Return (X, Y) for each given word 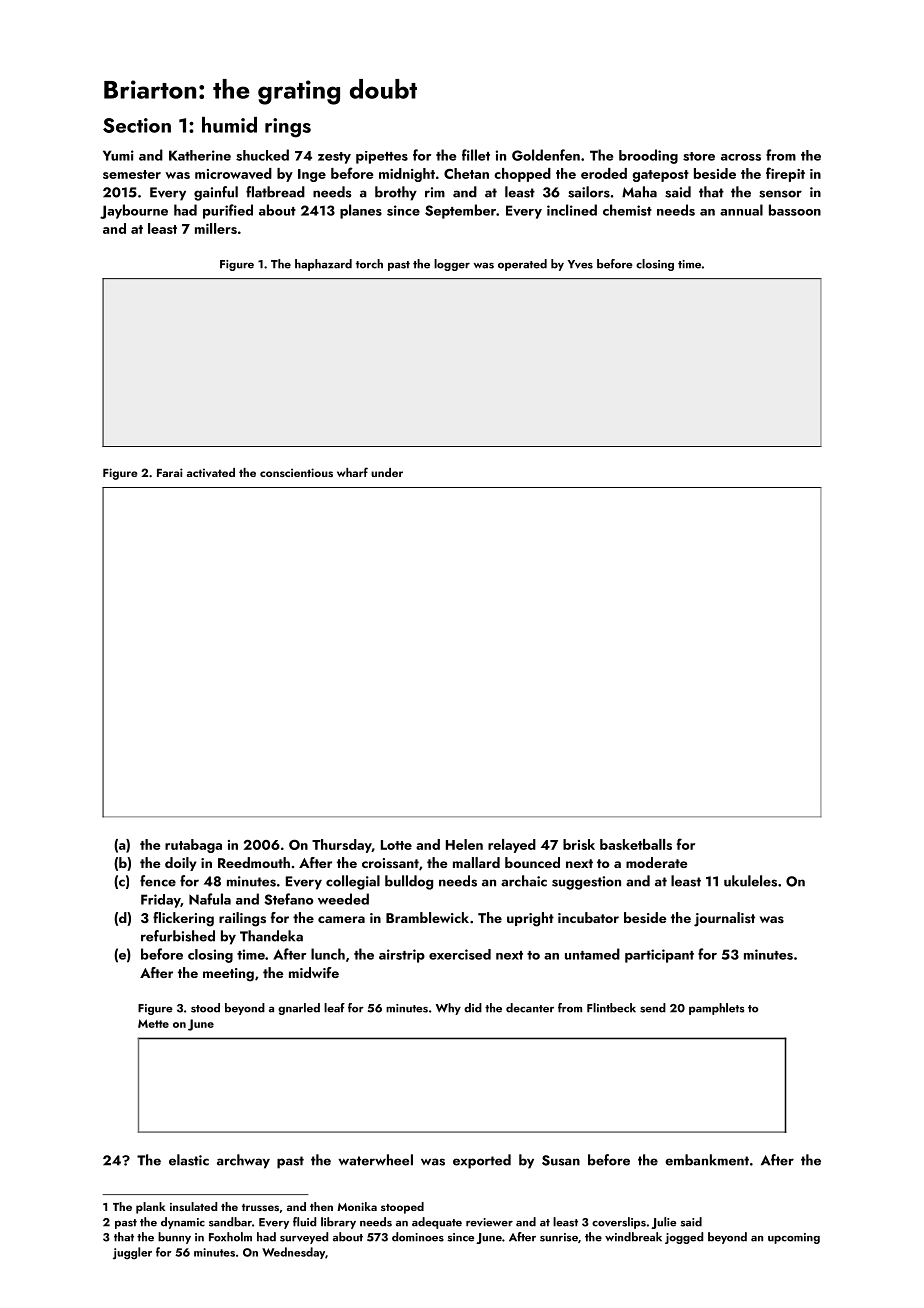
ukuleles (750, 881)
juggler (132, 1253)
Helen (464, 844)
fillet (476, 155)
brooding (648, 156)
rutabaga (193, 846)
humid (229, 125)
